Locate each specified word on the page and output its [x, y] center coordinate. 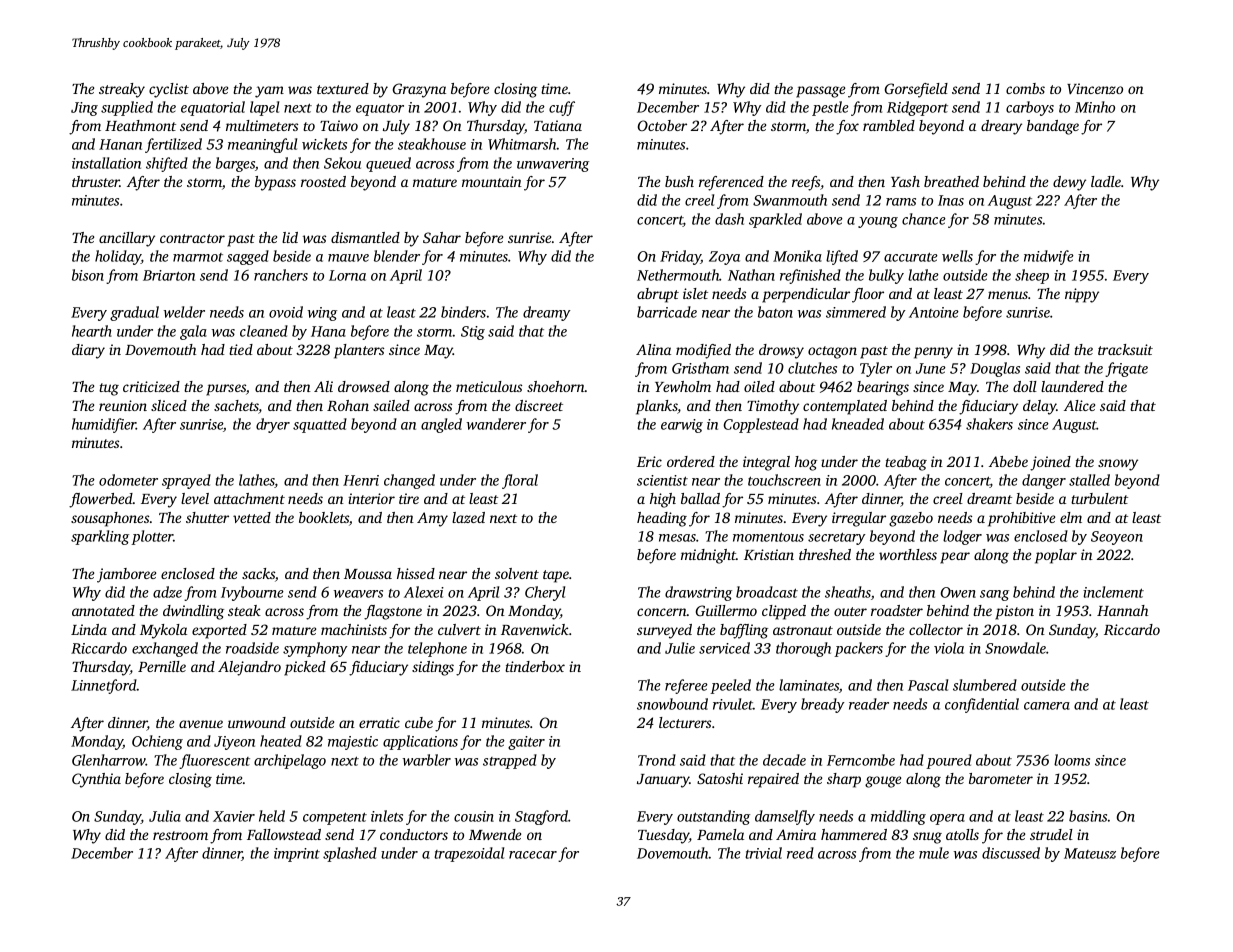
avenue [201, 724]
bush [679, 181]
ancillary [127, 239]
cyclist [169, 90]
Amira [796, 834]
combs [1025, 88]
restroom [180, 835]
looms [1072, 760]
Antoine [934, 312]
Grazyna [419, 90]
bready [823, 705]
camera [1047, 706]
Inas [951, 200]
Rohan [348, 405]
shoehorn [556, 386]
